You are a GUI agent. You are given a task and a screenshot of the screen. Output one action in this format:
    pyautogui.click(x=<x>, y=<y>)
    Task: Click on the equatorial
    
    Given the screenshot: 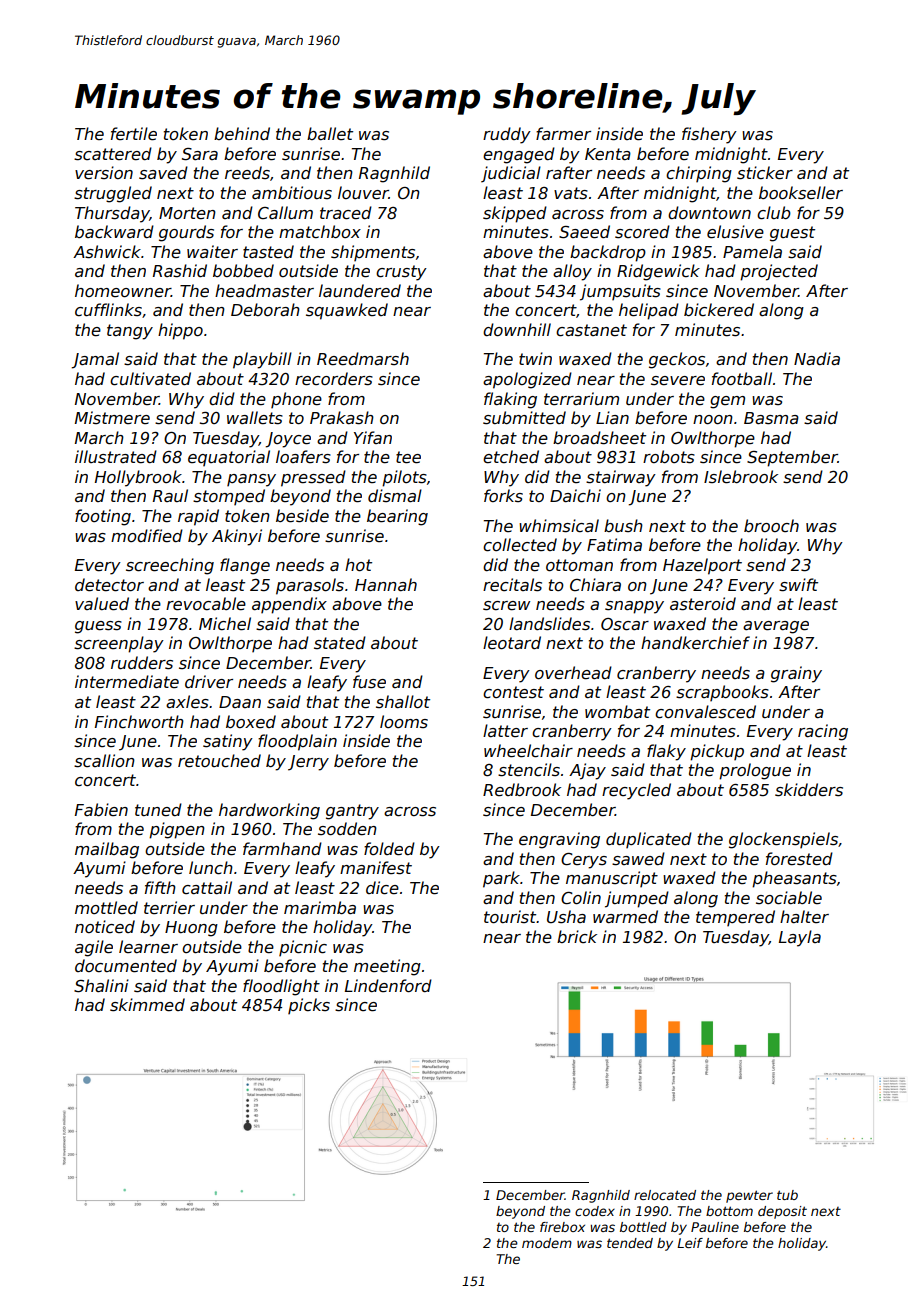 What is the action you would take?
    pyautogui.click(x=229, y=458)
